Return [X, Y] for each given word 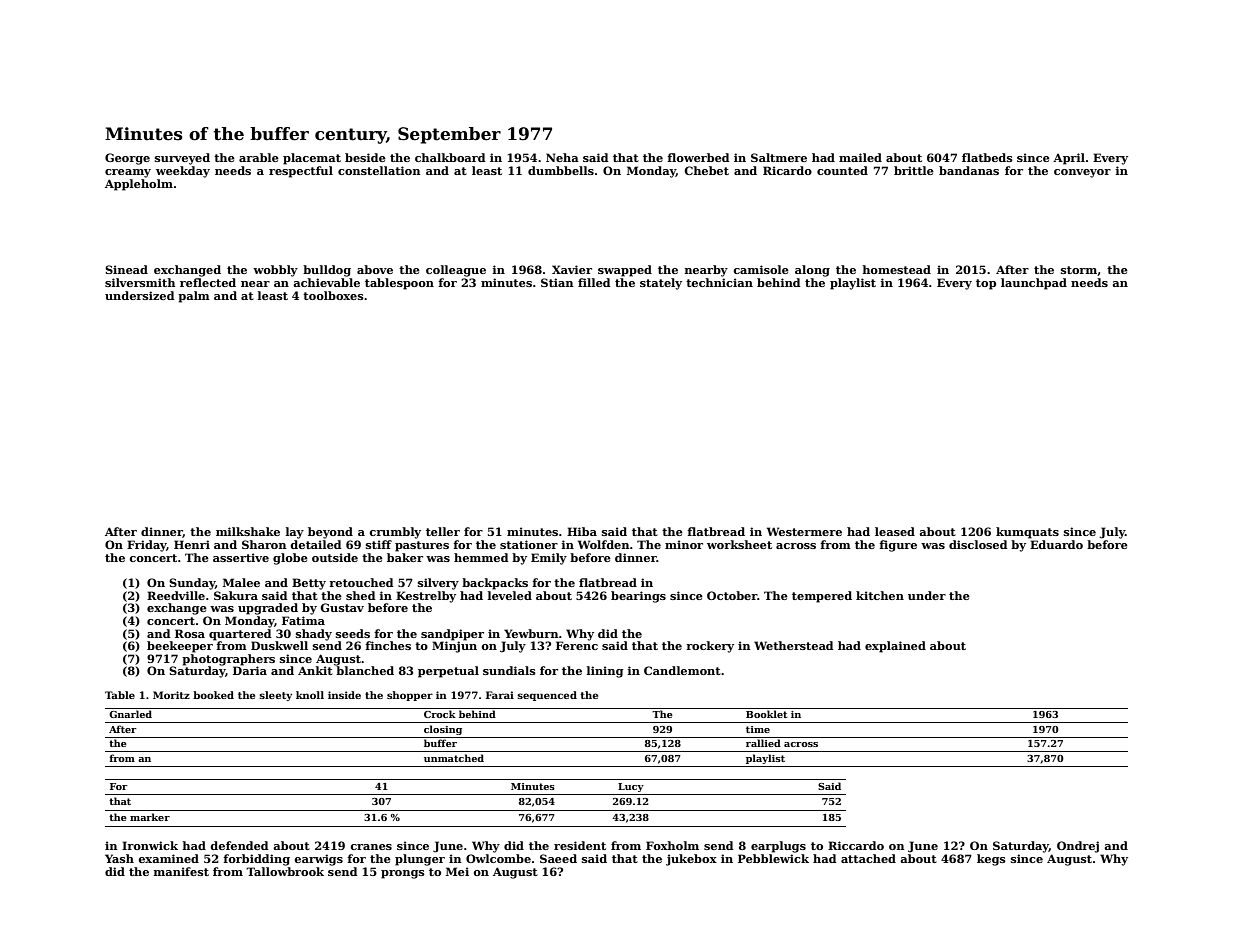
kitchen [880, 595]
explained [895, 647]
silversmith [140, 282]
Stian [557, 282]
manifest [181, 871]
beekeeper [180, 647]
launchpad [1034, 284]
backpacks [495, 584]
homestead [897, 269]
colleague [456, 271]
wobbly [275, 271]
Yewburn [531, 633]
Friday [147, 546]
